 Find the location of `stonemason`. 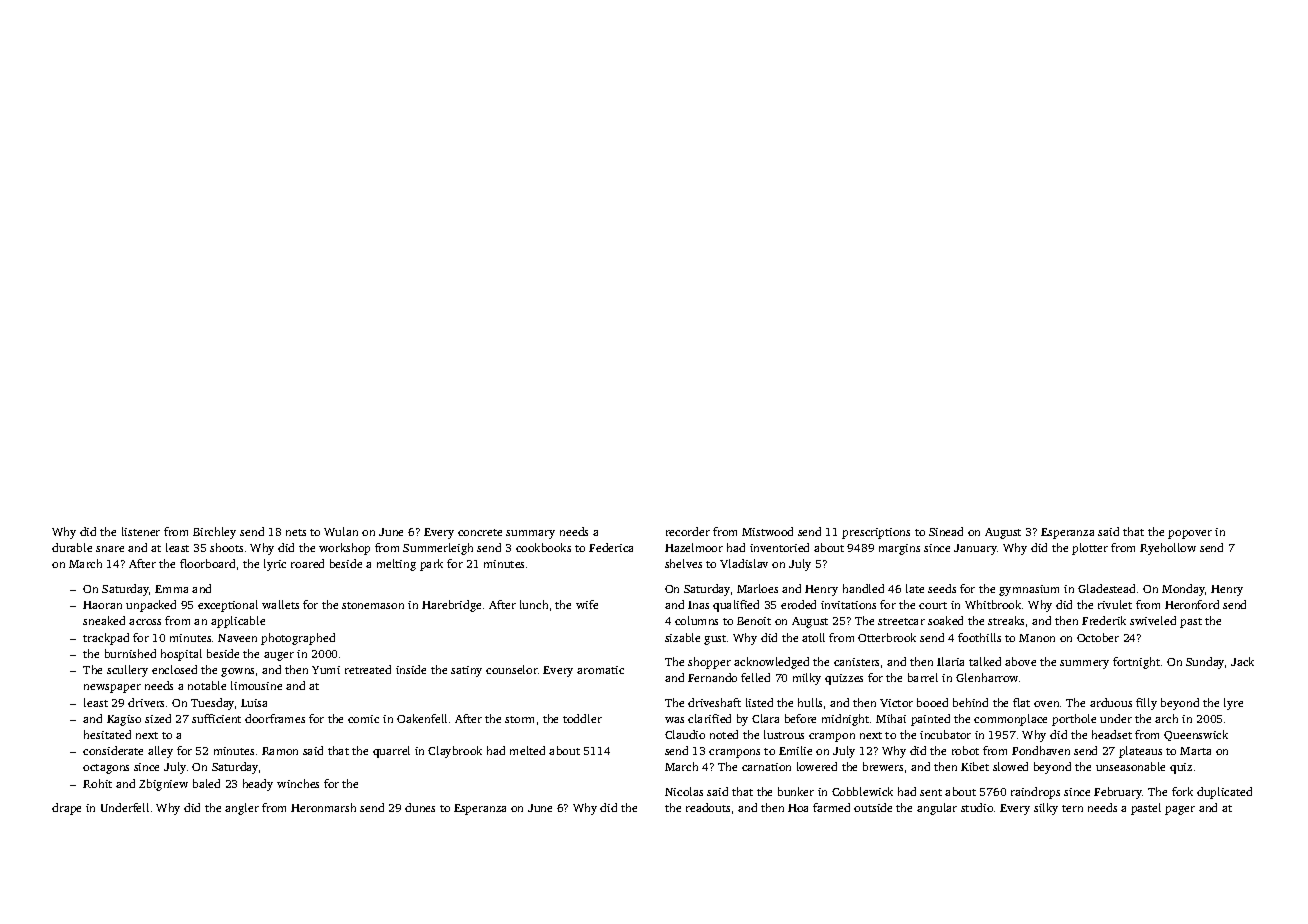

stonemason is located at coordinates (373, 605).
